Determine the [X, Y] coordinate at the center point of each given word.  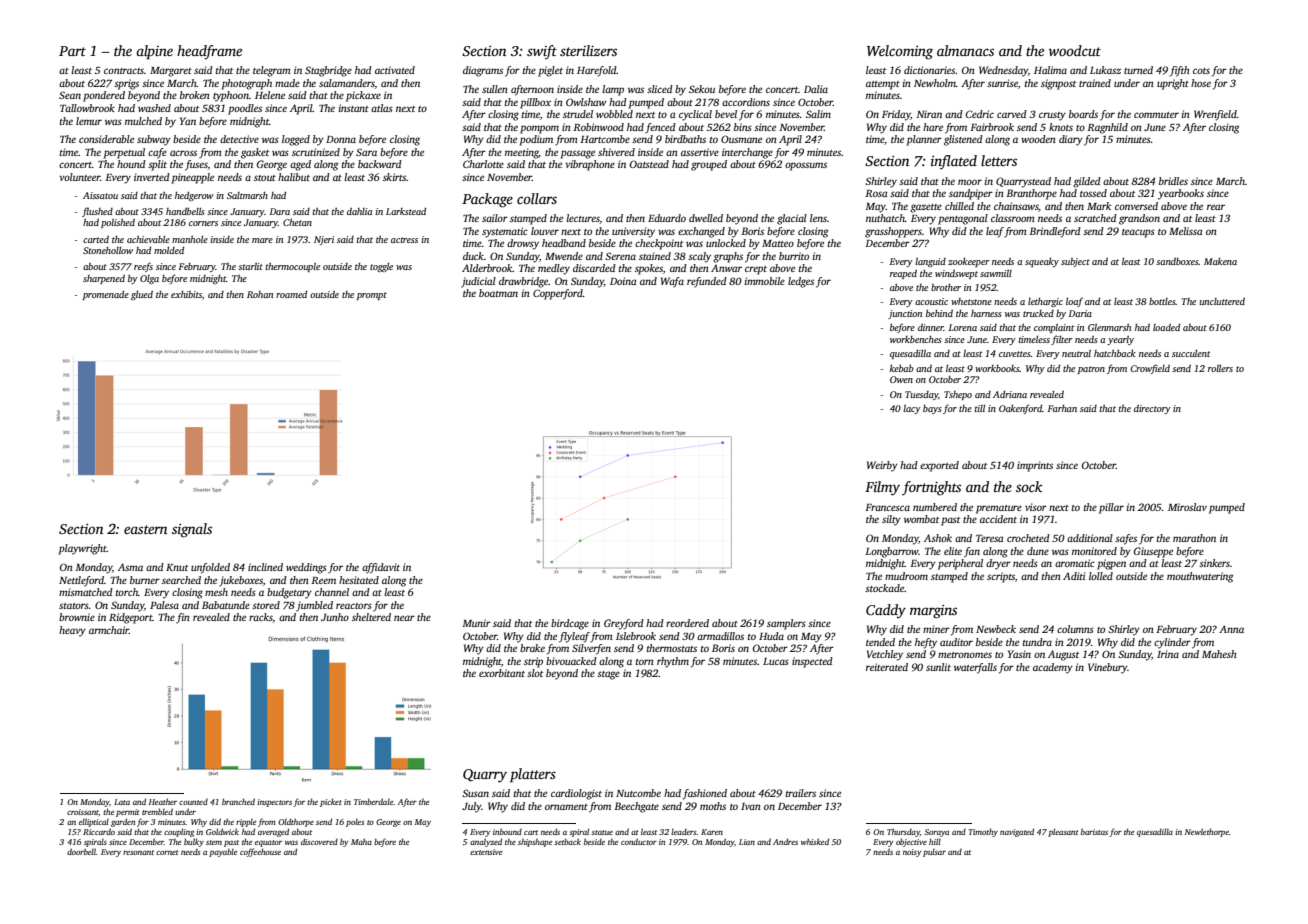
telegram [272, 71]
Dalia [816, 89]
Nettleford [81, 581]
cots [1201, 71]
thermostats [672, 648]
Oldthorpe [296, 822]
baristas [1094, 832]
